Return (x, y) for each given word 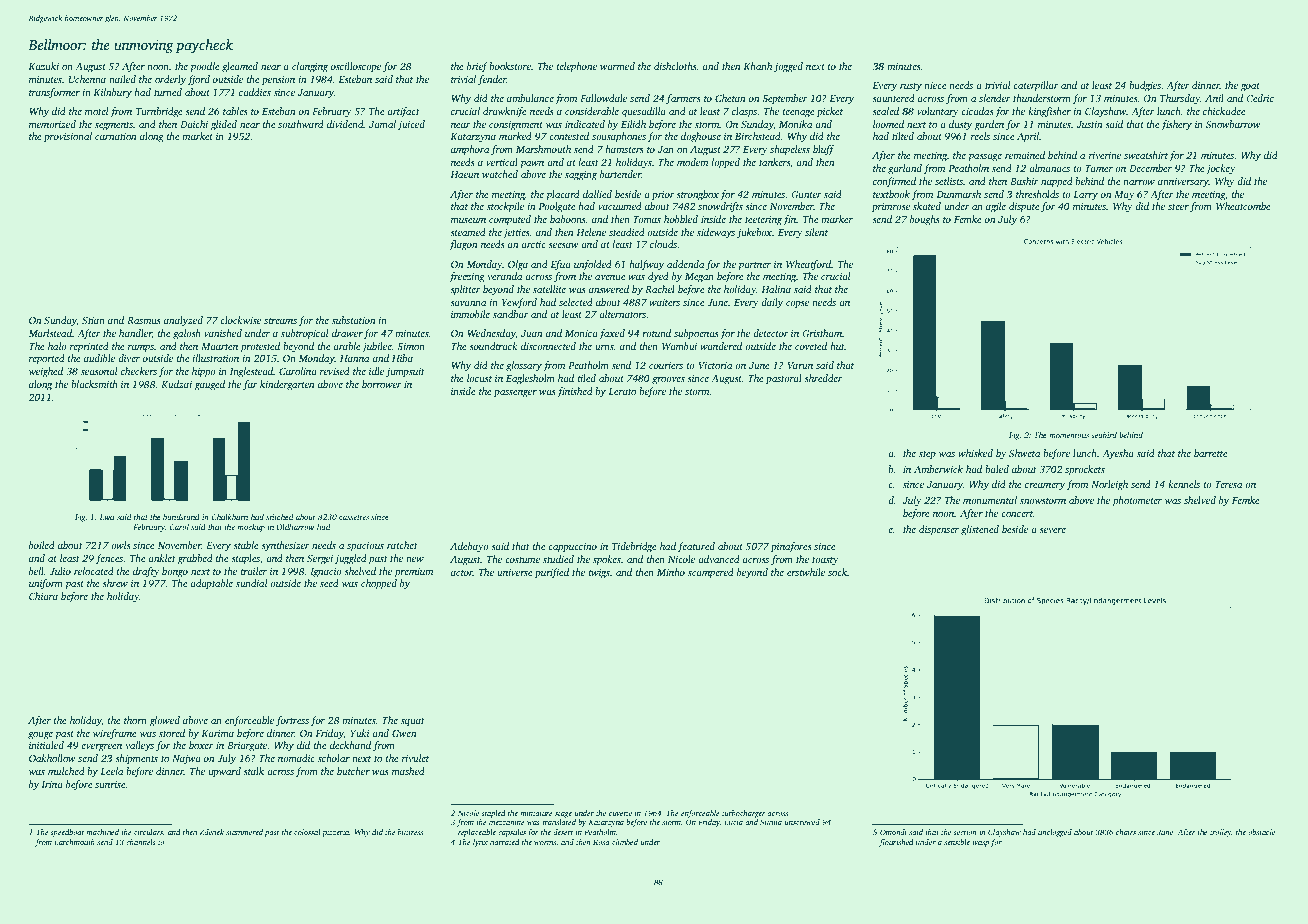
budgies (1145, 86)
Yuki (360, 733)
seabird (1104, 435)
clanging (310, 67)
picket (830, 112)
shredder (823, 378)
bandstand (181, 517)
